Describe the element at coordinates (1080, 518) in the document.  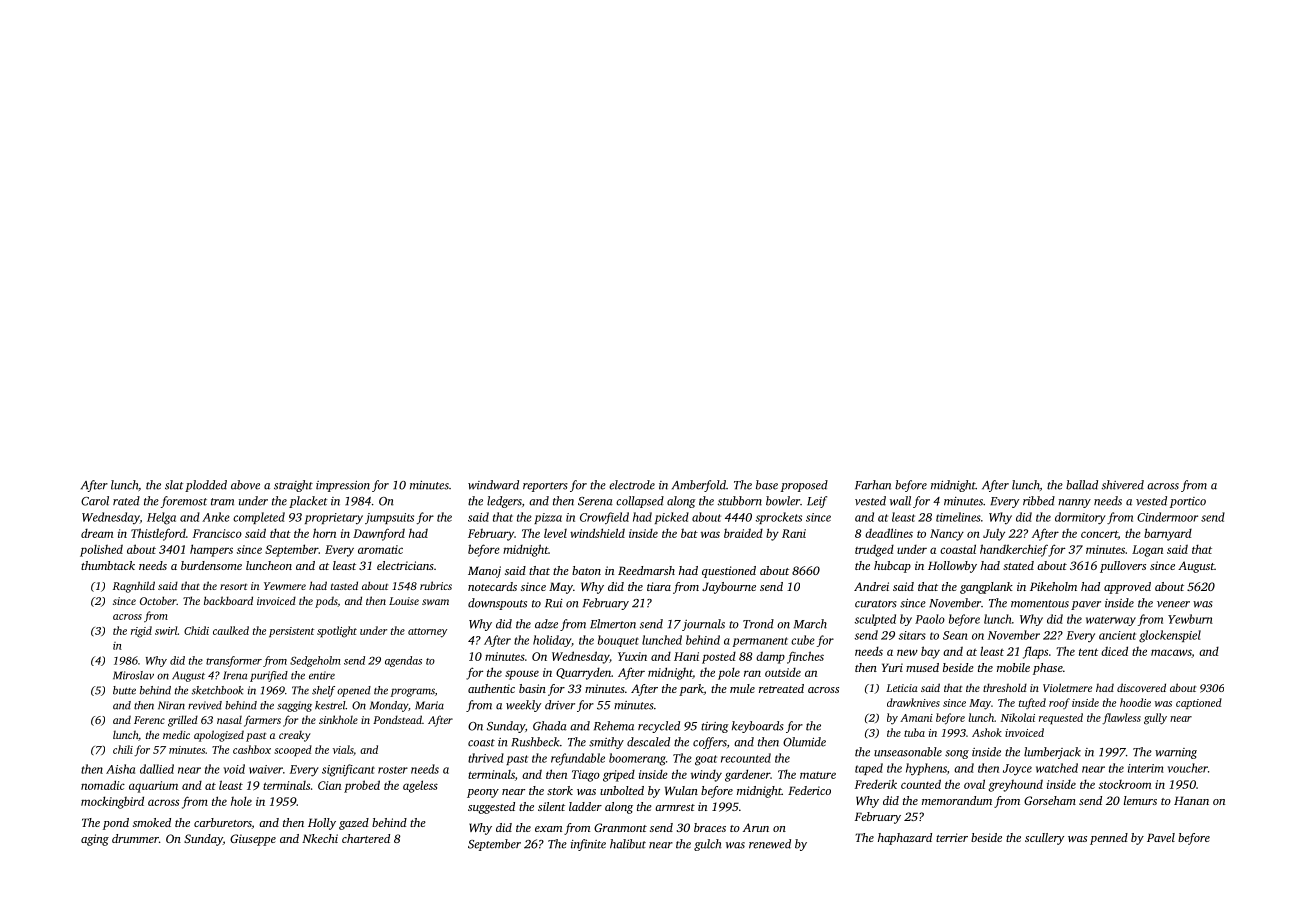
I see `dormitory` at that location.
